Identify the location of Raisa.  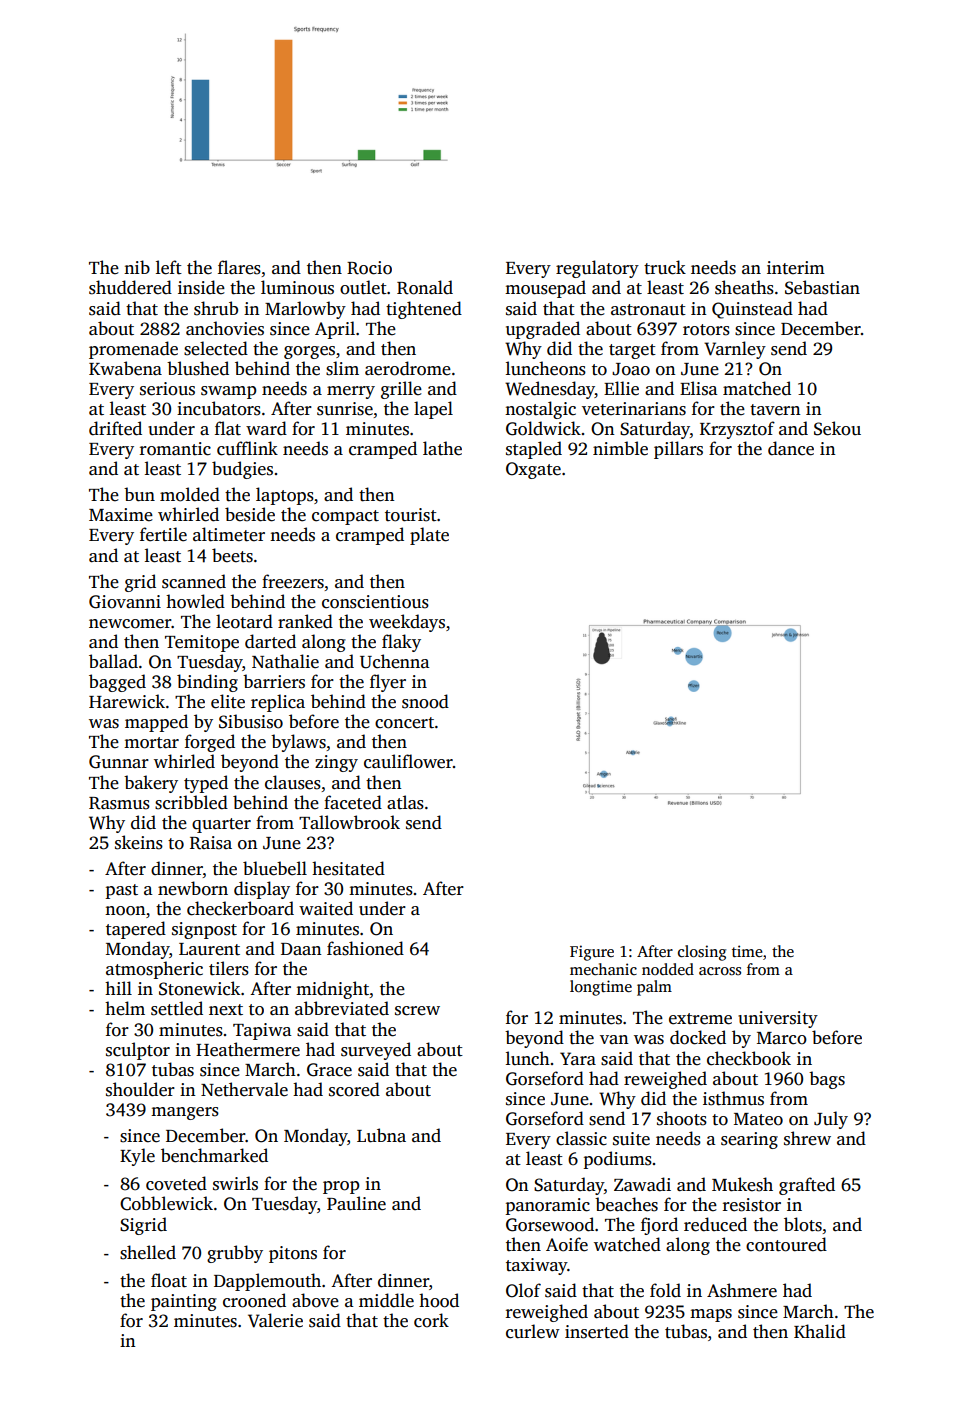
(211, 843).
